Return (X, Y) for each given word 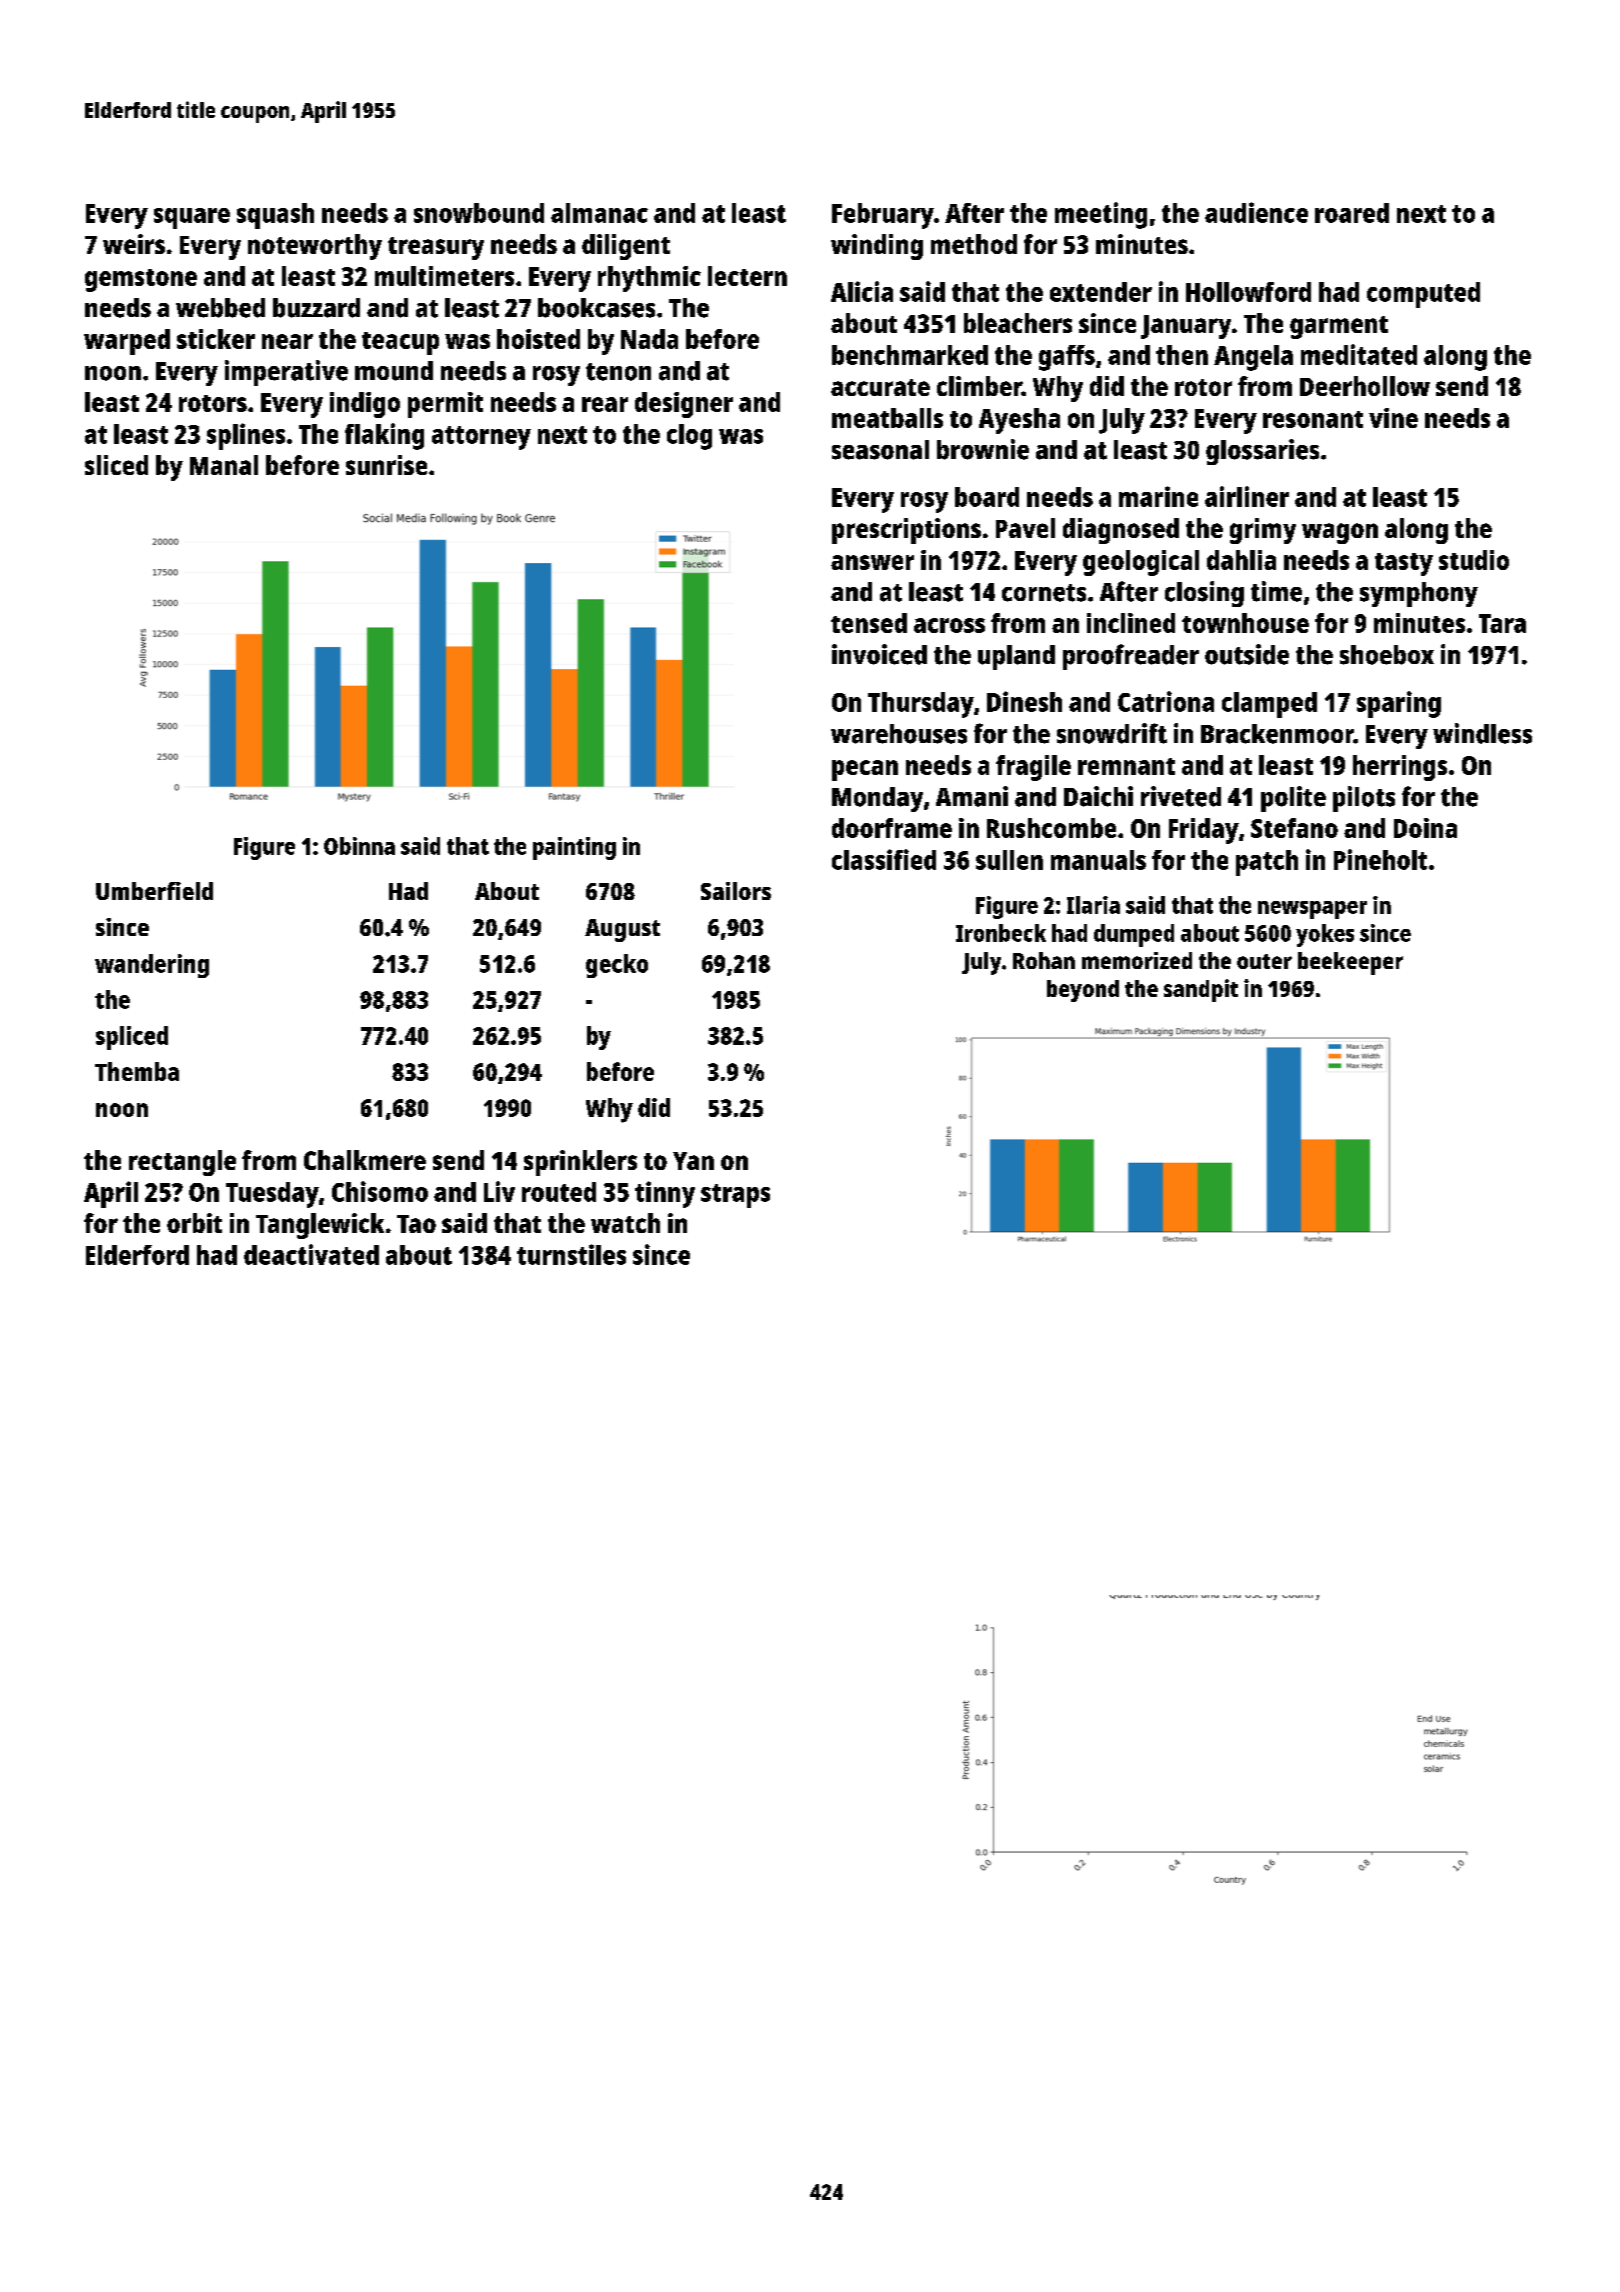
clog (689, 437)
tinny (665, 1194)
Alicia (862, 291)
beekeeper (1350, 963)
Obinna (359, 846)
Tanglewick (320, 1226)
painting (574, 848)
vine (1393, 418)
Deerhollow (1365, 386)
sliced (116, 465)
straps (735, 1196)
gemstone (141, 280)
